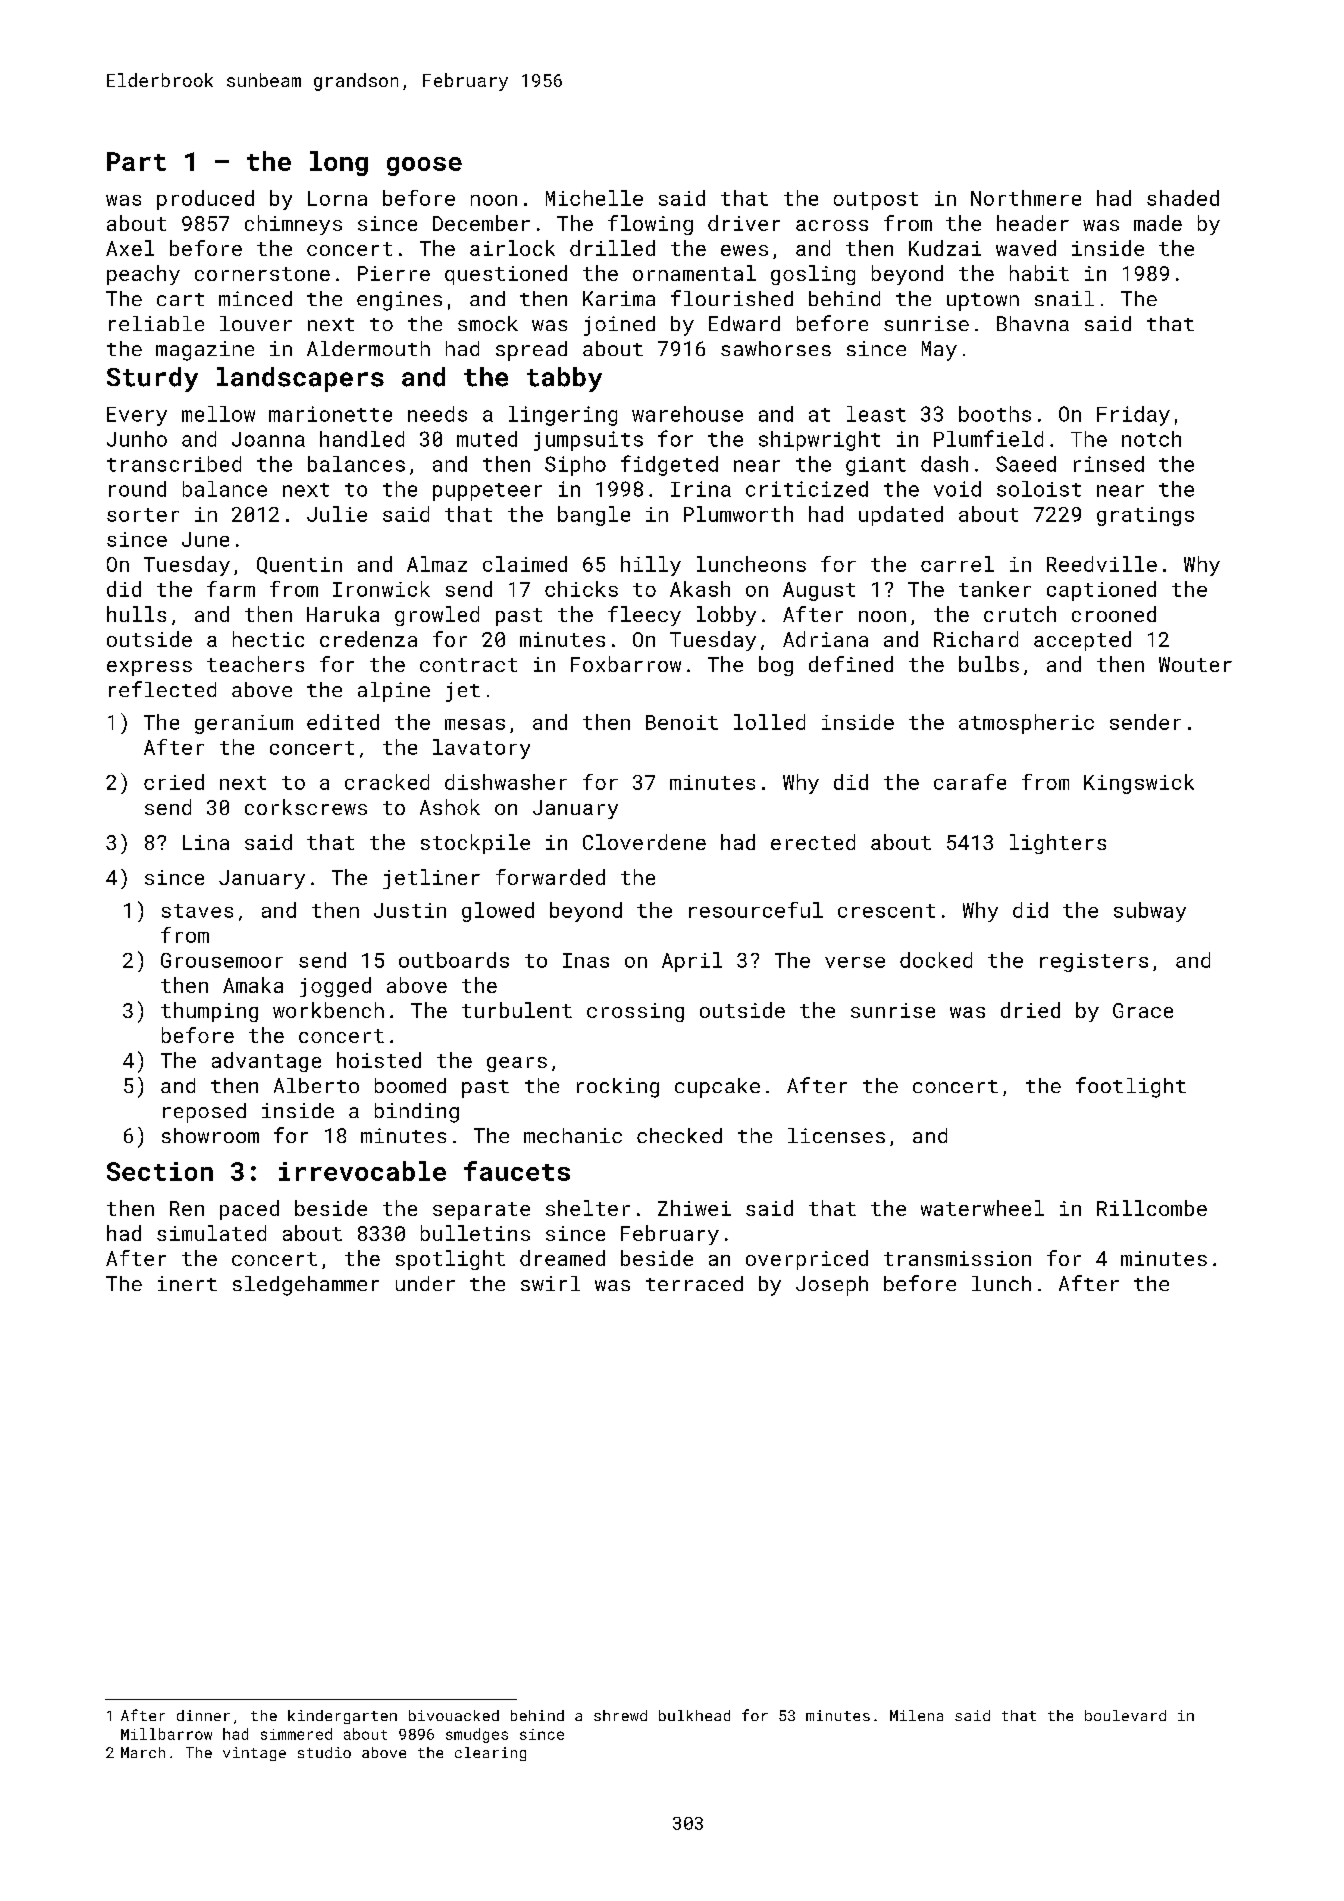 The image size is (1344, 1901). Describe the element at coordinates (136, 614) in the image. I see `hulls` at that location.
